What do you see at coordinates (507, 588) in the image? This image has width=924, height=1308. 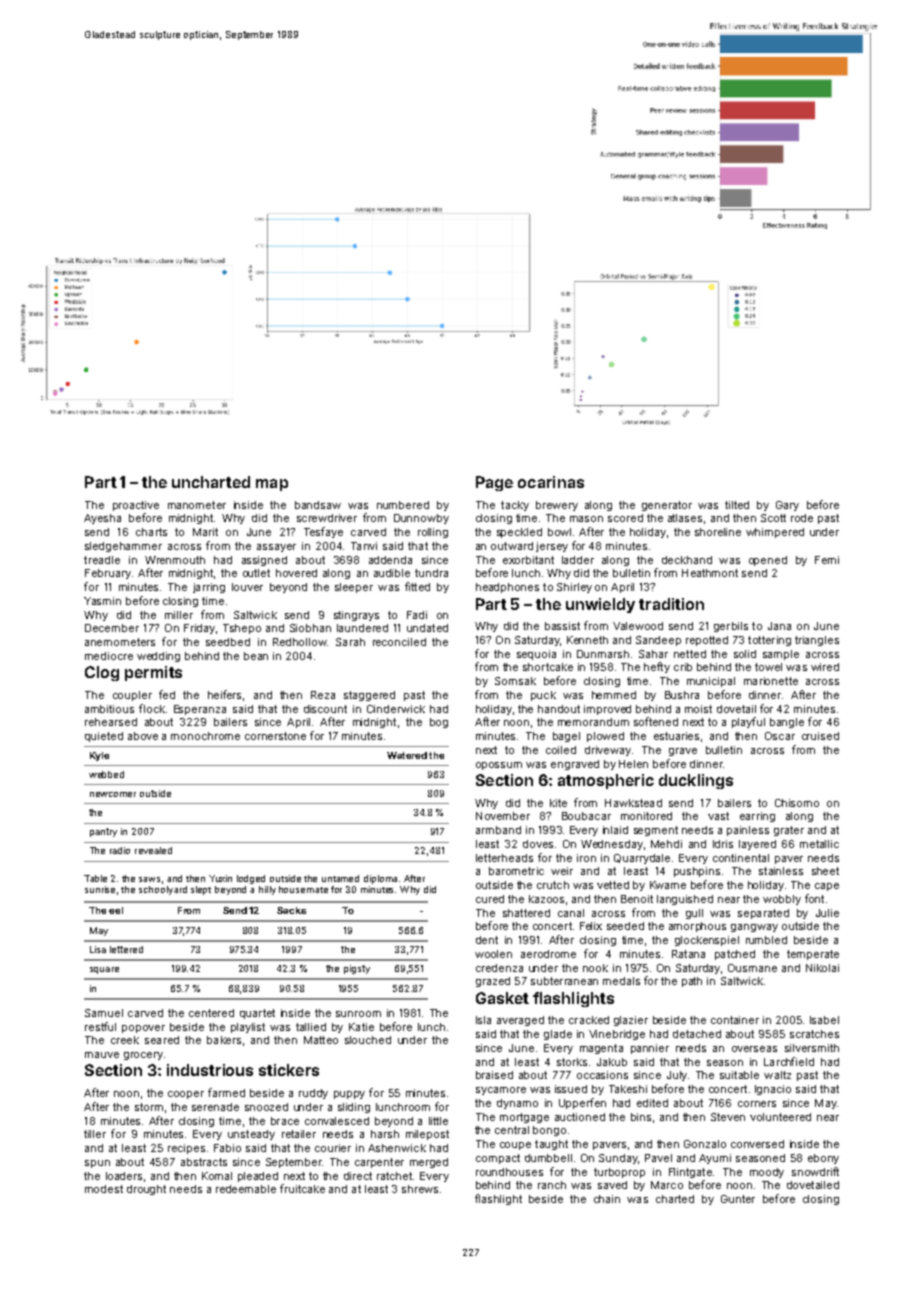 I see `headphones` at bounding box center [507, 588].
